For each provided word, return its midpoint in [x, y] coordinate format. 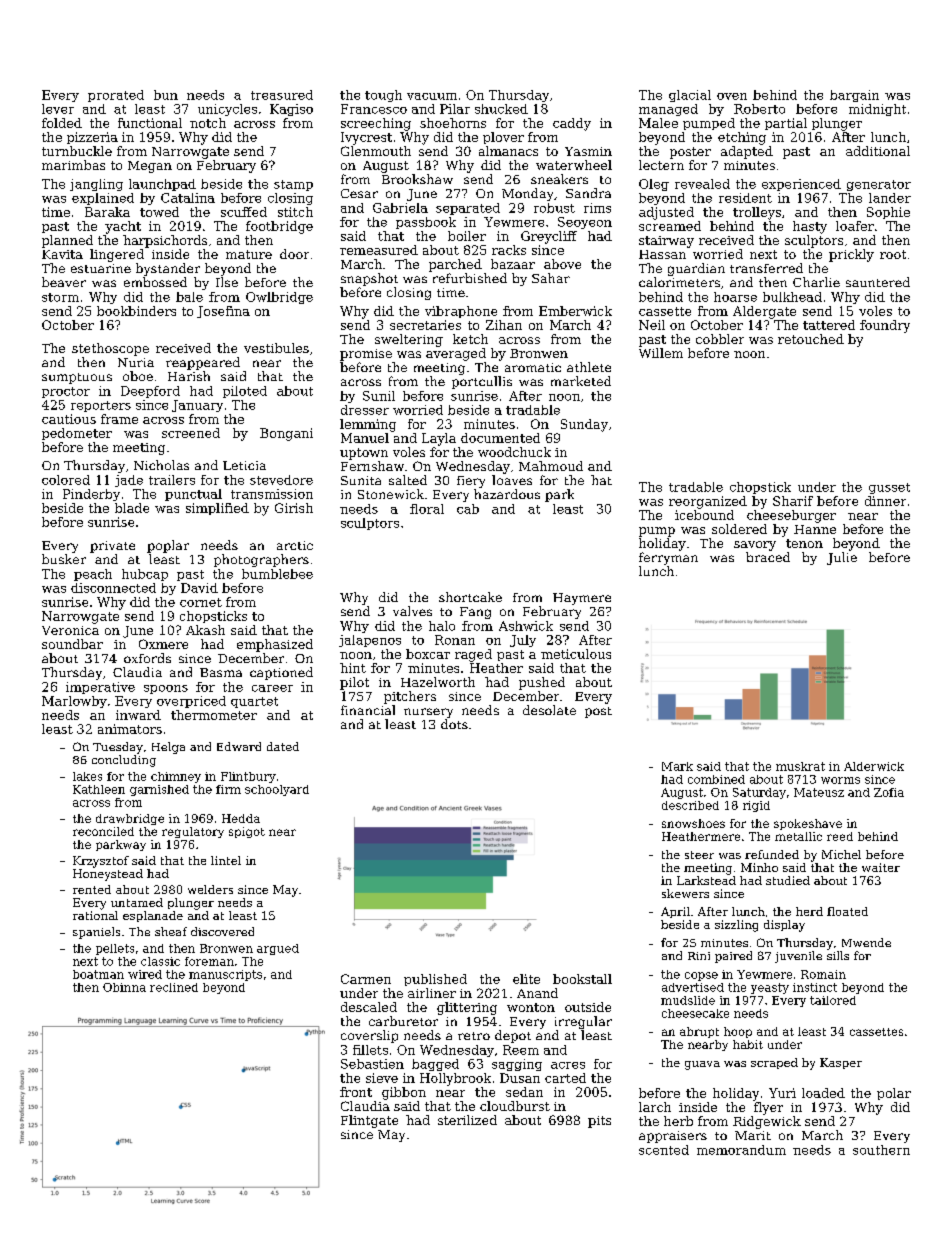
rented [92, 889]
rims [597, 208]
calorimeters [679, 282]
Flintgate [369, 1121]
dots [454, 724]
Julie [842, 558]
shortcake [470, 597]
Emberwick [575, 311]
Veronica [70, 630]
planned [67, 241]
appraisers [673, 1137]
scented [664, 1150]
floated [847, 911]
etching [742, 138]
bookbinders [136, 311]
